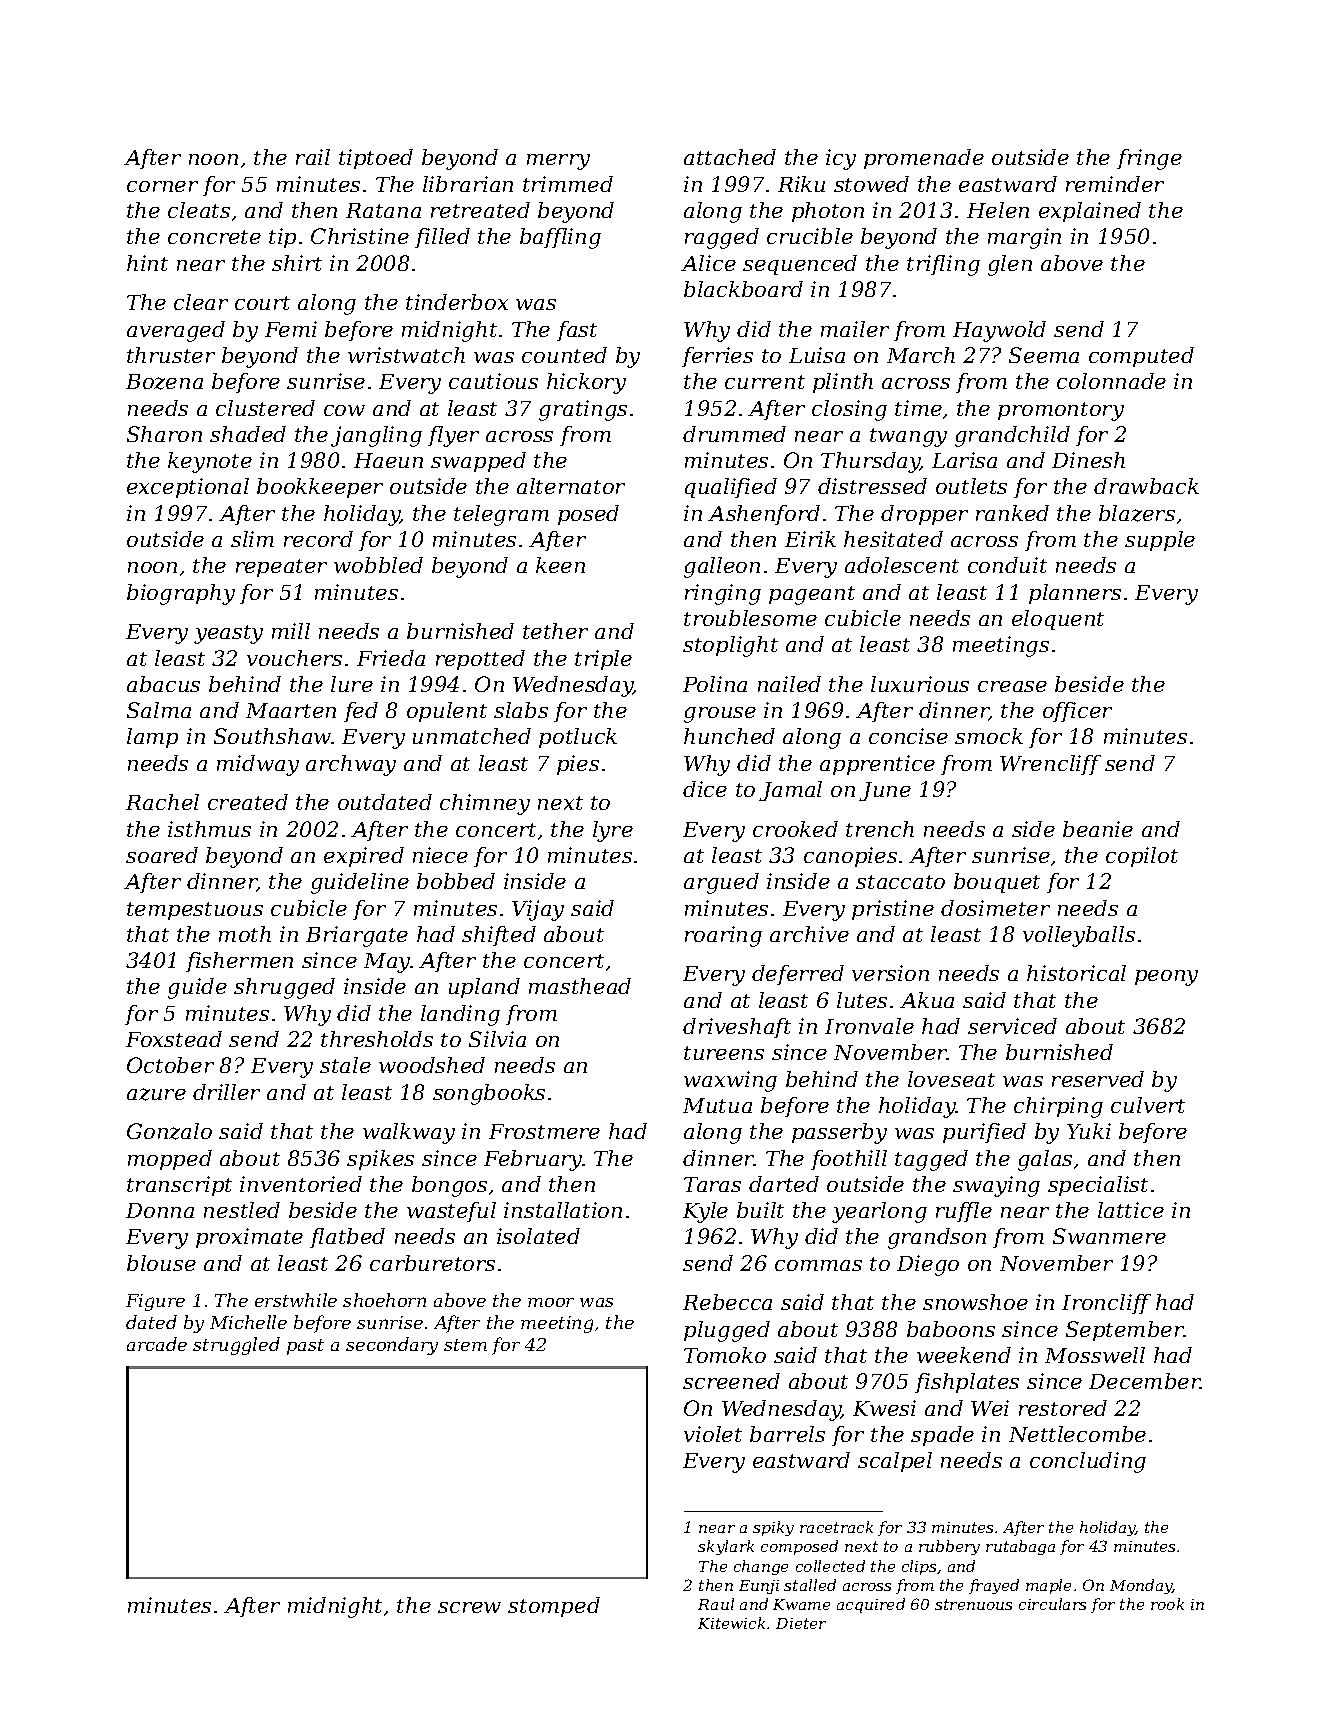 The height and width of the document is (1724, 1332). What do you see at coordinates (554, 1607) in the document?
I see `stomped` at bounding box center [554, 1607].
